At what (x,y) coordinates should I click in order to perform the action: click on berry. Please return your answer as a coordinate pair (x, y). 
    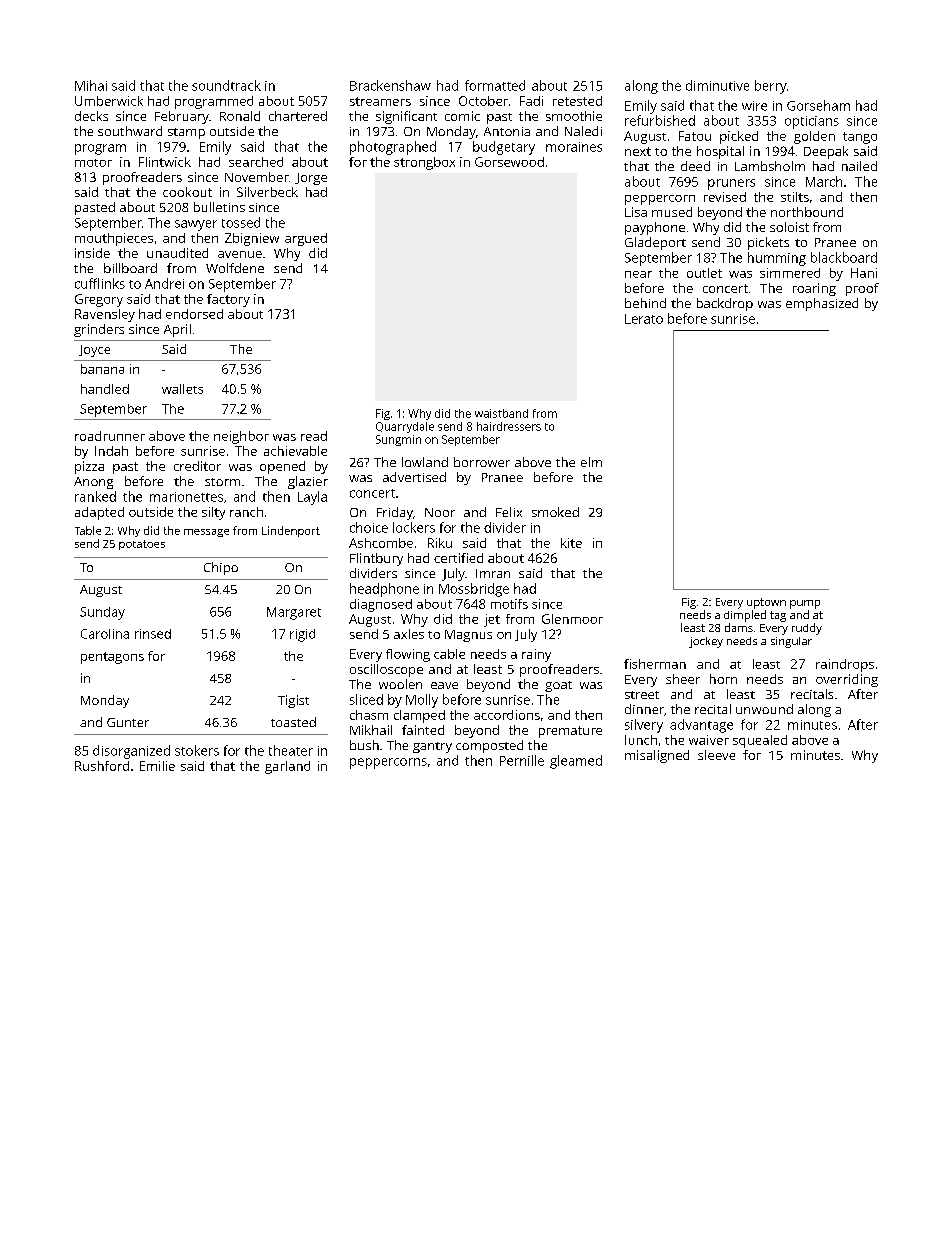
    Looking at the image, I should click on (771, 87).
